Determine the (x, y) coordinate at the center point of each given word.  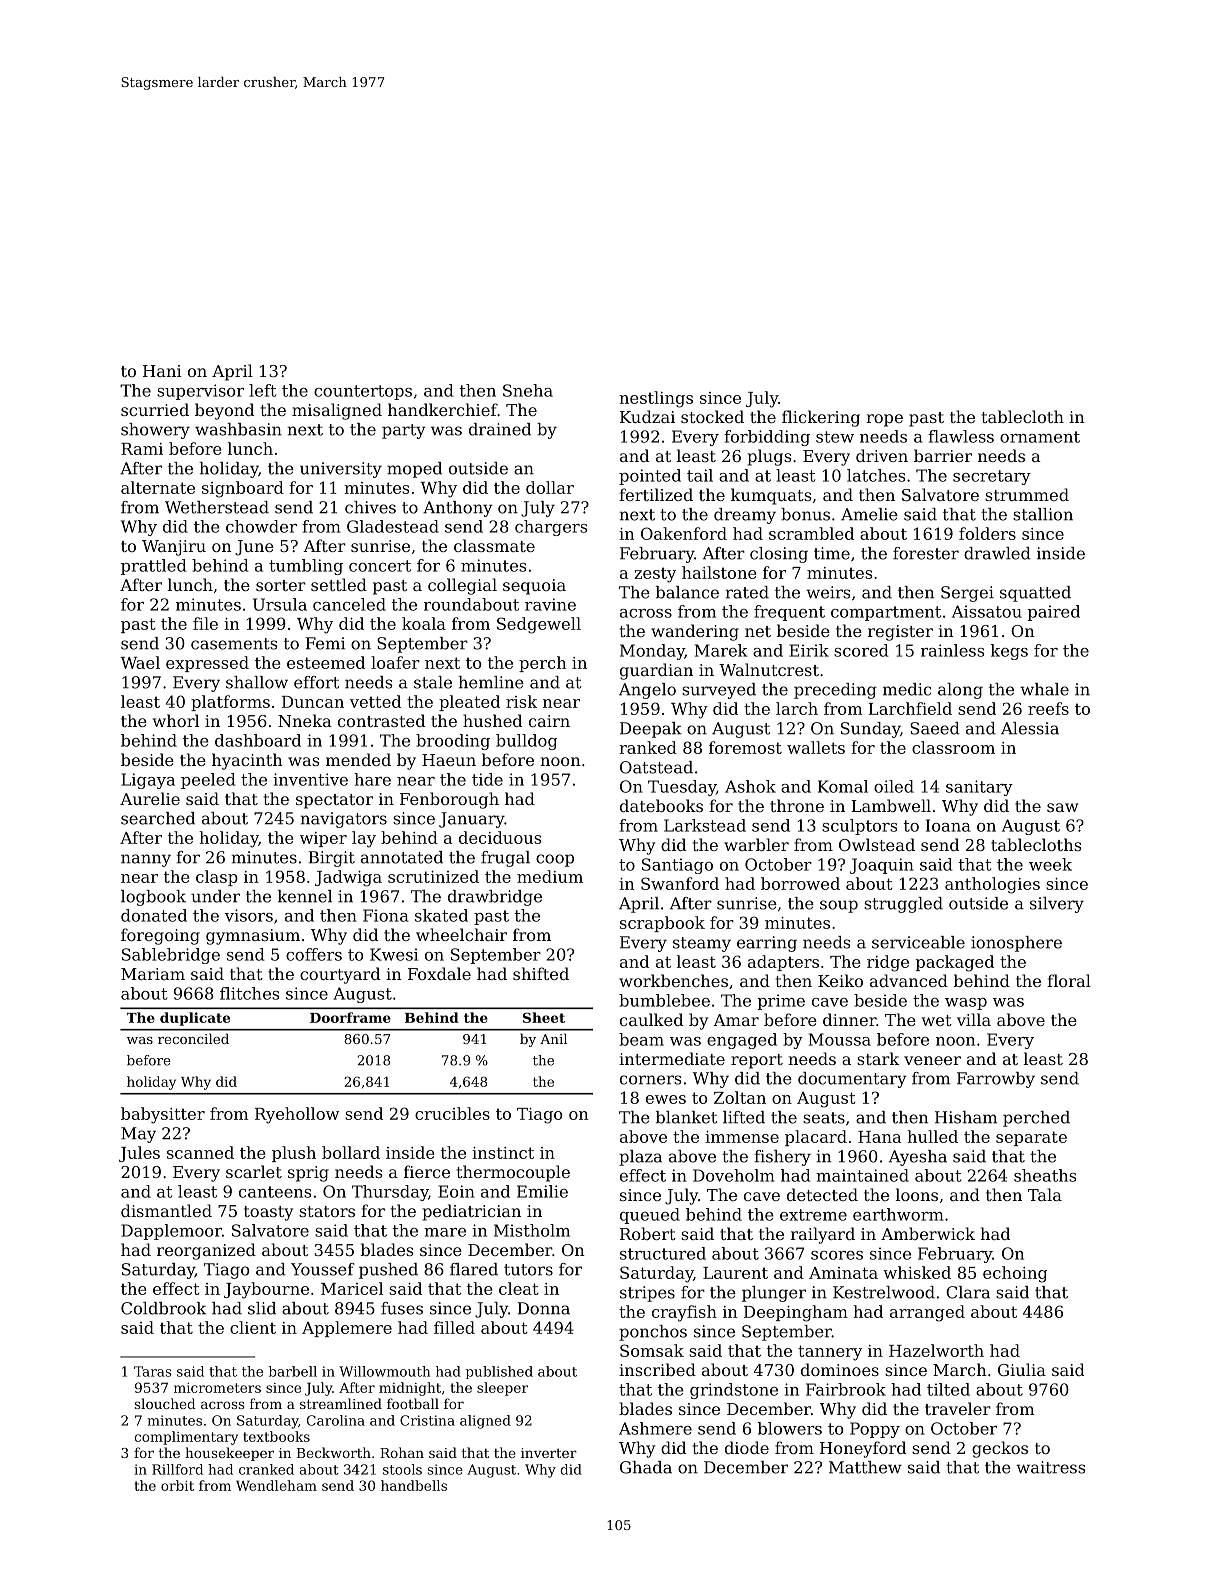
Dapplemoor (171, 1232)
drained (500, 429)
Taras (153, 1371)
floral (1069, 980)
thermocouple (513, 1173)
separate (1031, 1138)
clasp (217, 878)
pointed (650, 477)
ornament (1040, 437)
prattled (153, 567)
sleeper (502, 1389)
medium (550, 876)
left (262, 390)
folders (987, 533)
